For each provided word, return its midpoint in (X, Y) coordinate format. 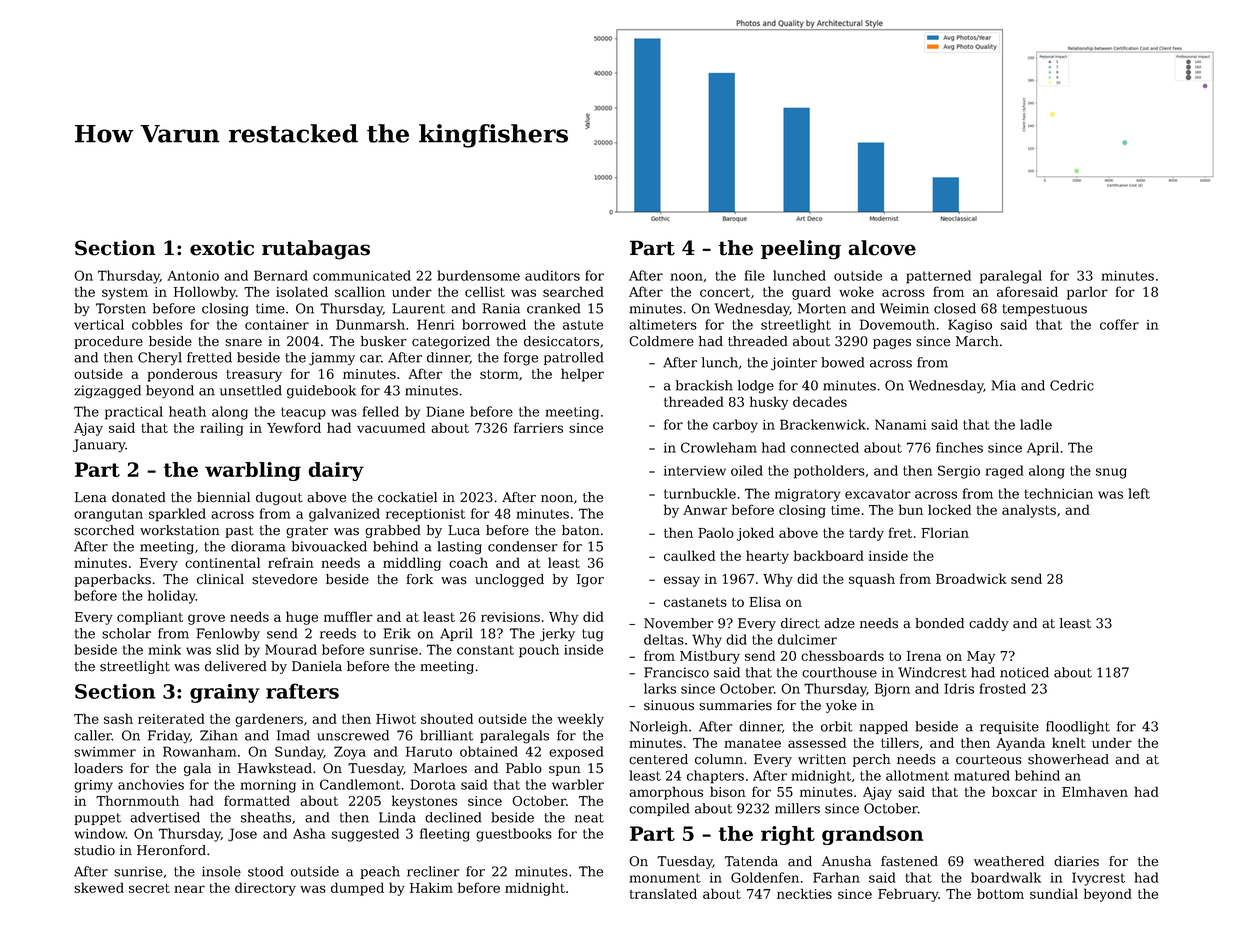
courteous (989, 760)
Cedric (1072, 385)
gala (197, 769)
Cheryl (160, 359)
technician (1059, 493)
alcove (882, 248)
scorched (104, 530)
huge (302, 618)
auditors (552, 275)
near (189, 889)
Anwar (705, 510)
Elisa (765, 601)
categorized (451, 342)
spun (565, 771)
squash (872, 580)
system (125, 294)
